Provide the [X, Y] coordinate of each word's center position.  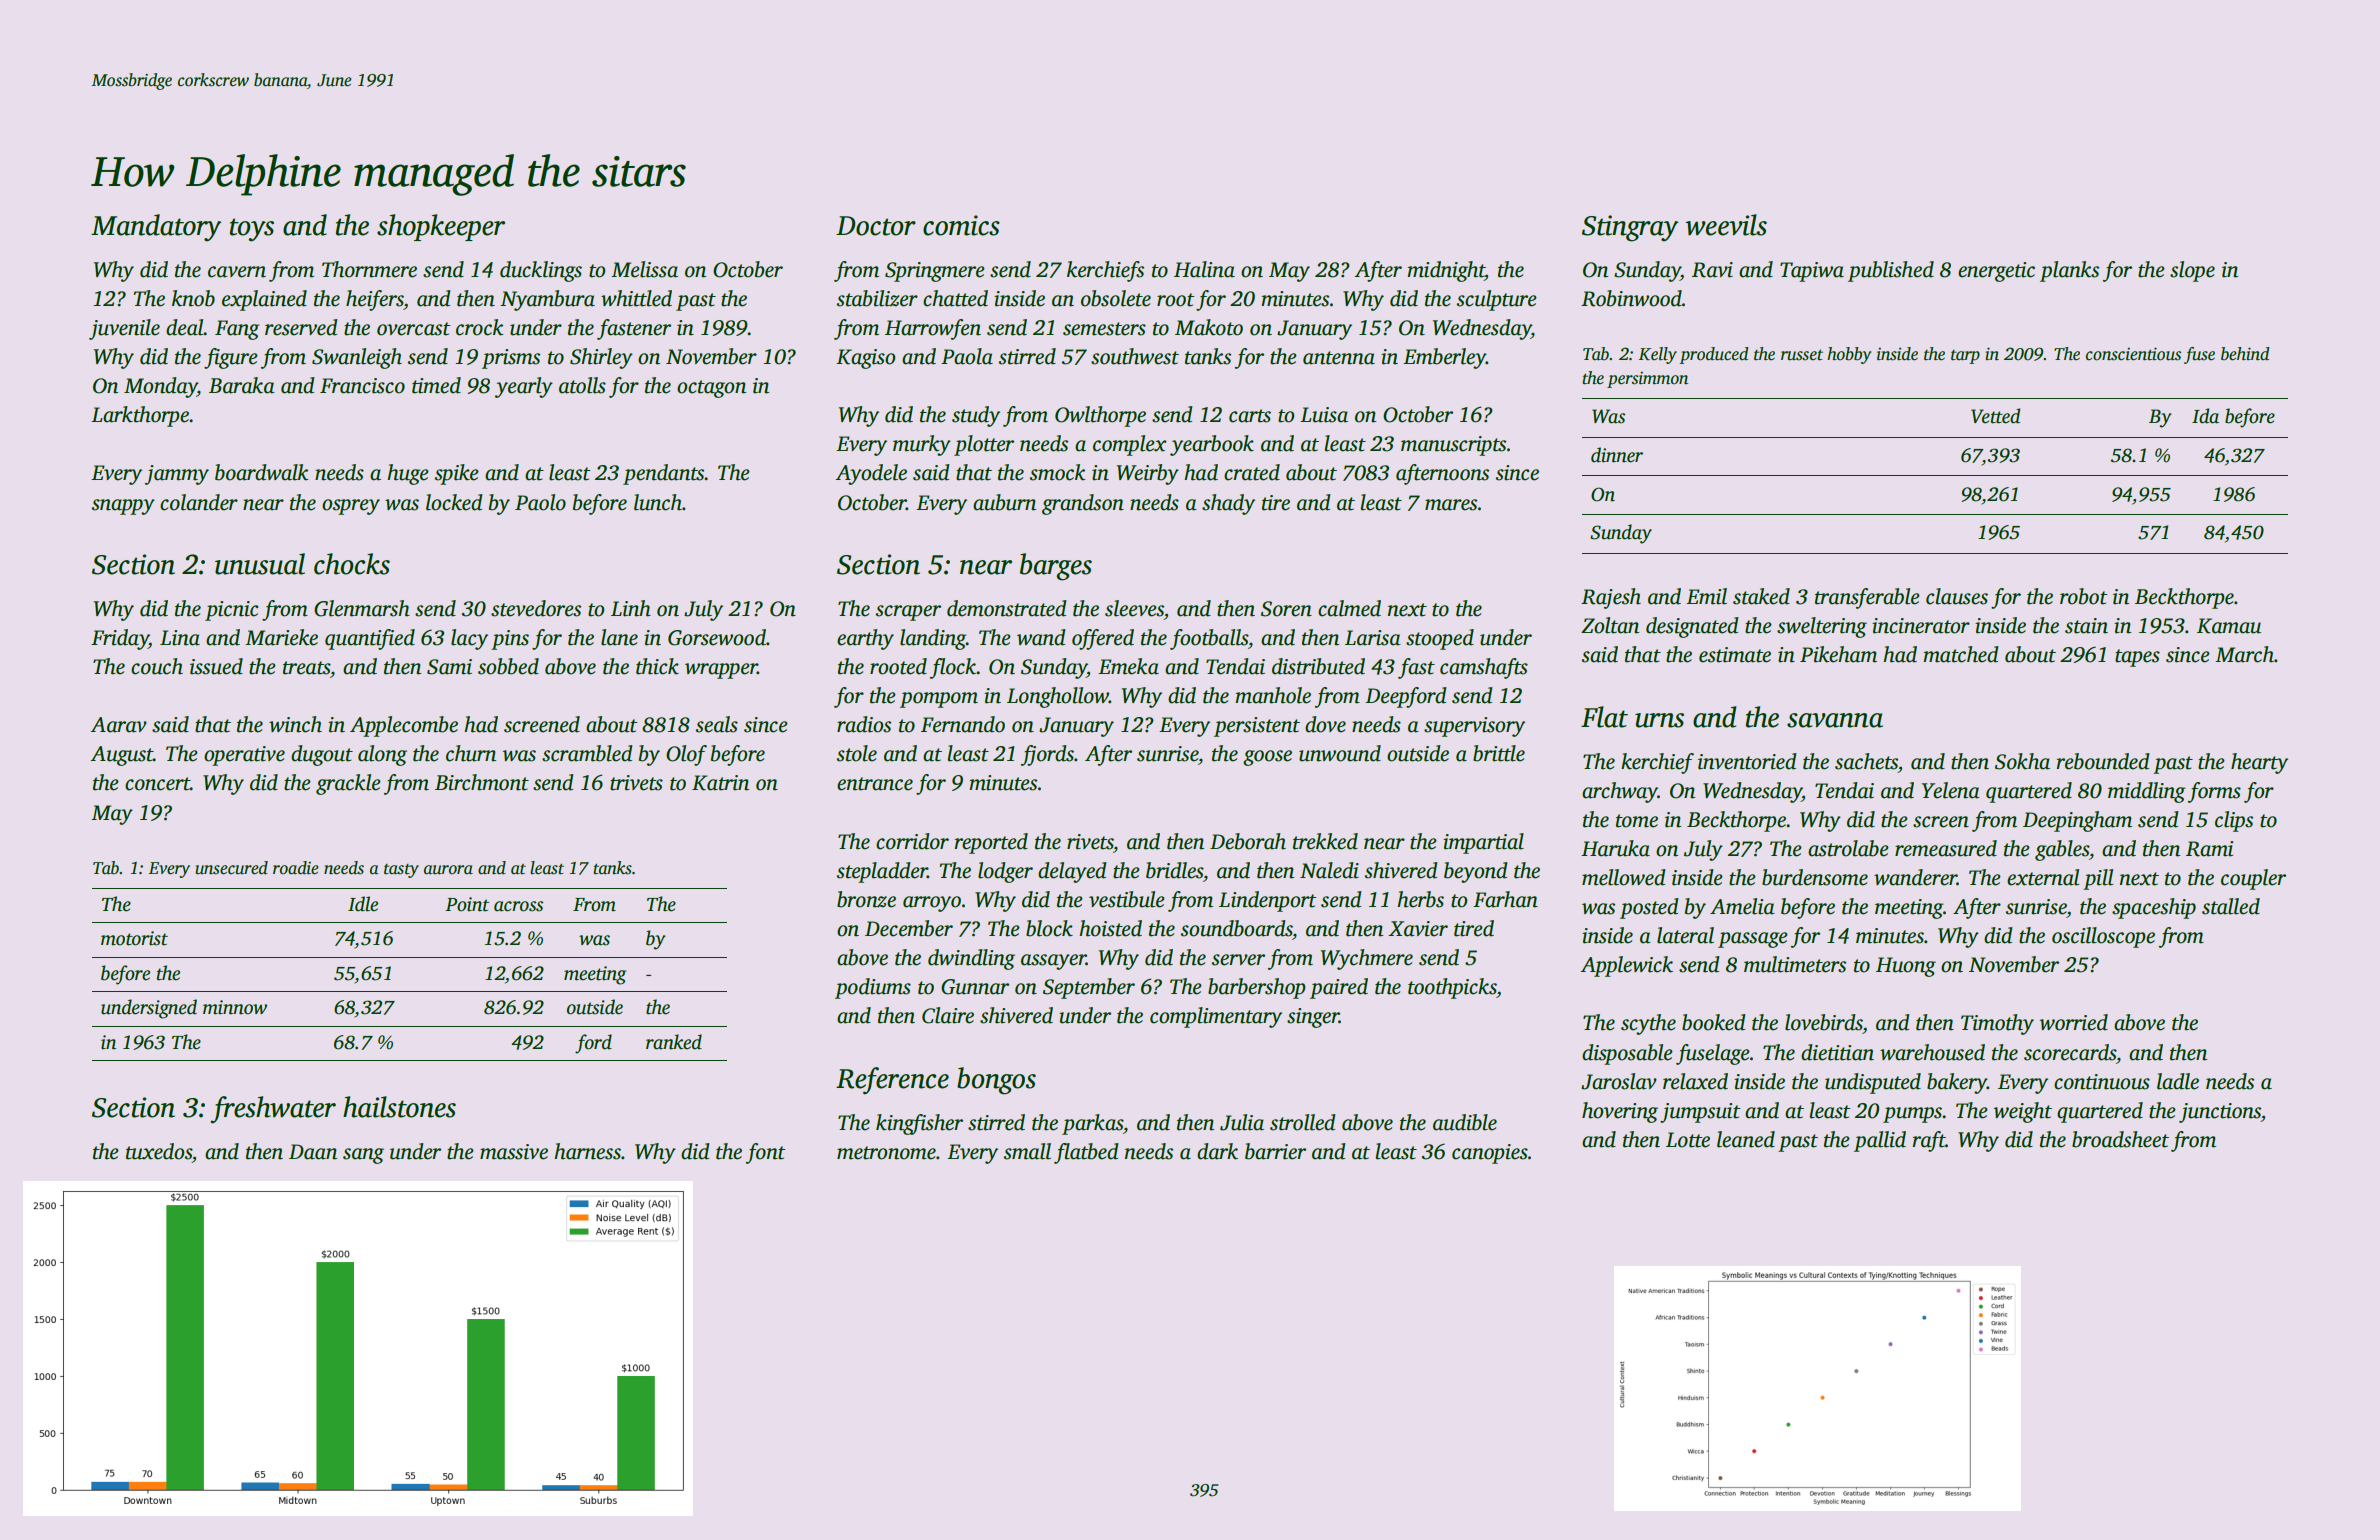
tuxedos [159, 1151]
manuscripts [1453, 446]
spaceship [2154, 908]
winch [295, 724]
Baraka [242, 385]
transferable [1867, 598]
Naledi [1329, 870]
